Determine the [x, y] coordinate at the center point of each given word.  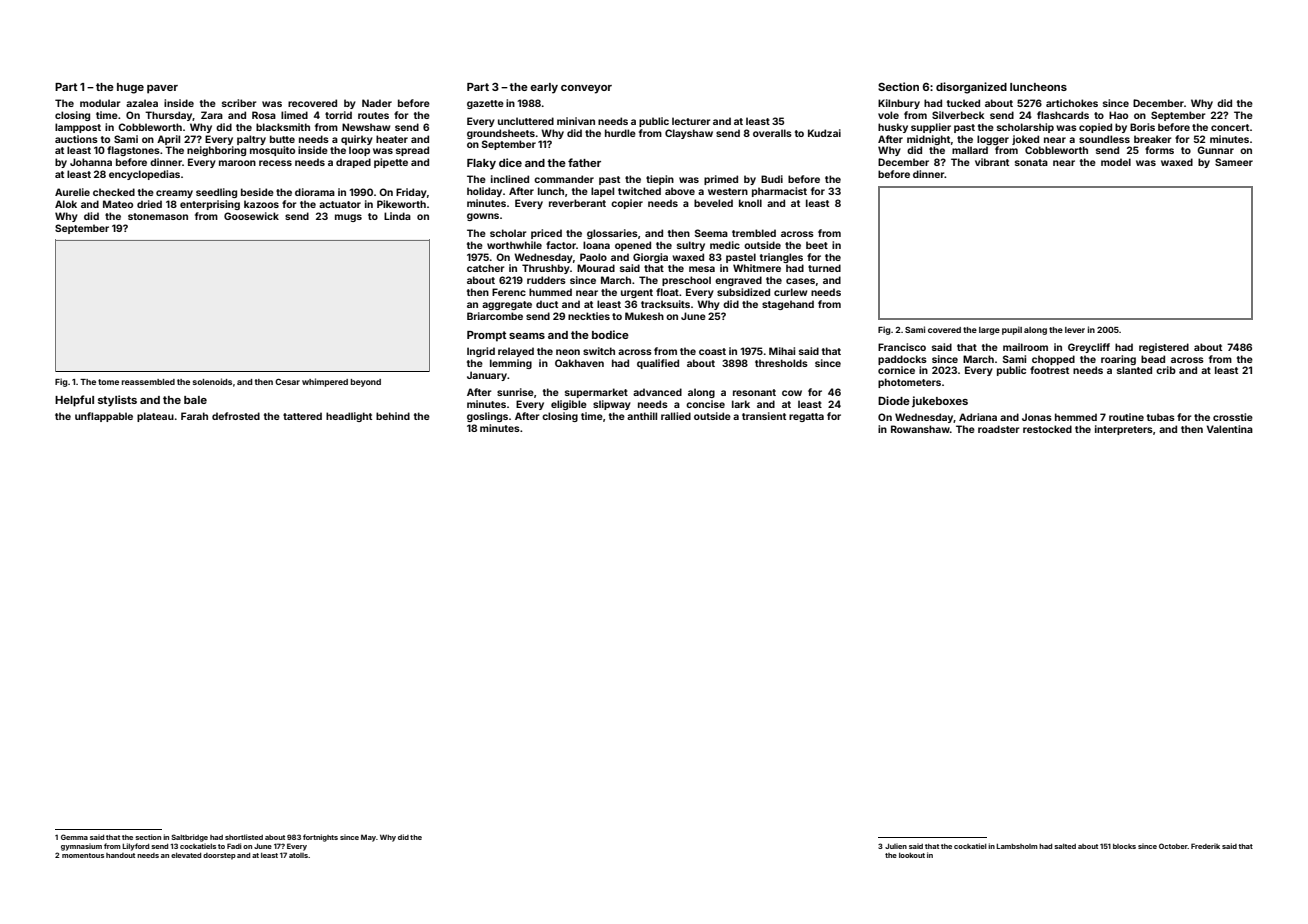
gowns [483, 217]
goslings [487, 417]
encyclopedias [144, 175]
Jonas [1037, 417]
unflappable [104, 417]
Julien [896, 846]
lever [1075, 330]
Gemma [74, 837]
